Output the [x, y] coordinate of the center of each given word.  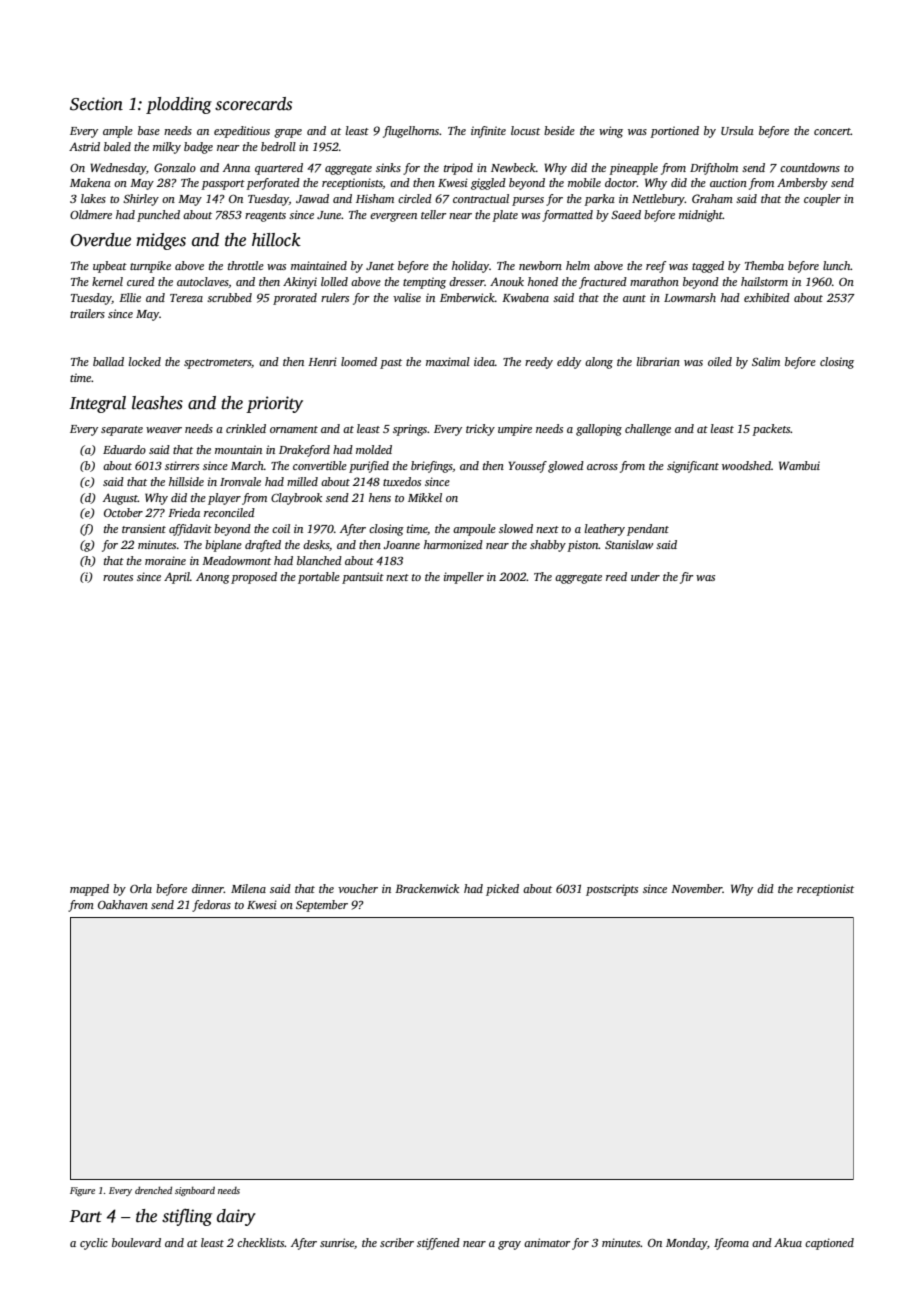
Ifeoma [731, 1244]
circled [415, 198]
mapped [89, 890]
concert [832, 131]
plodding [179, 105]
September [322, 906]
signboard [195, 1191]
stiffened [438, 1244]
